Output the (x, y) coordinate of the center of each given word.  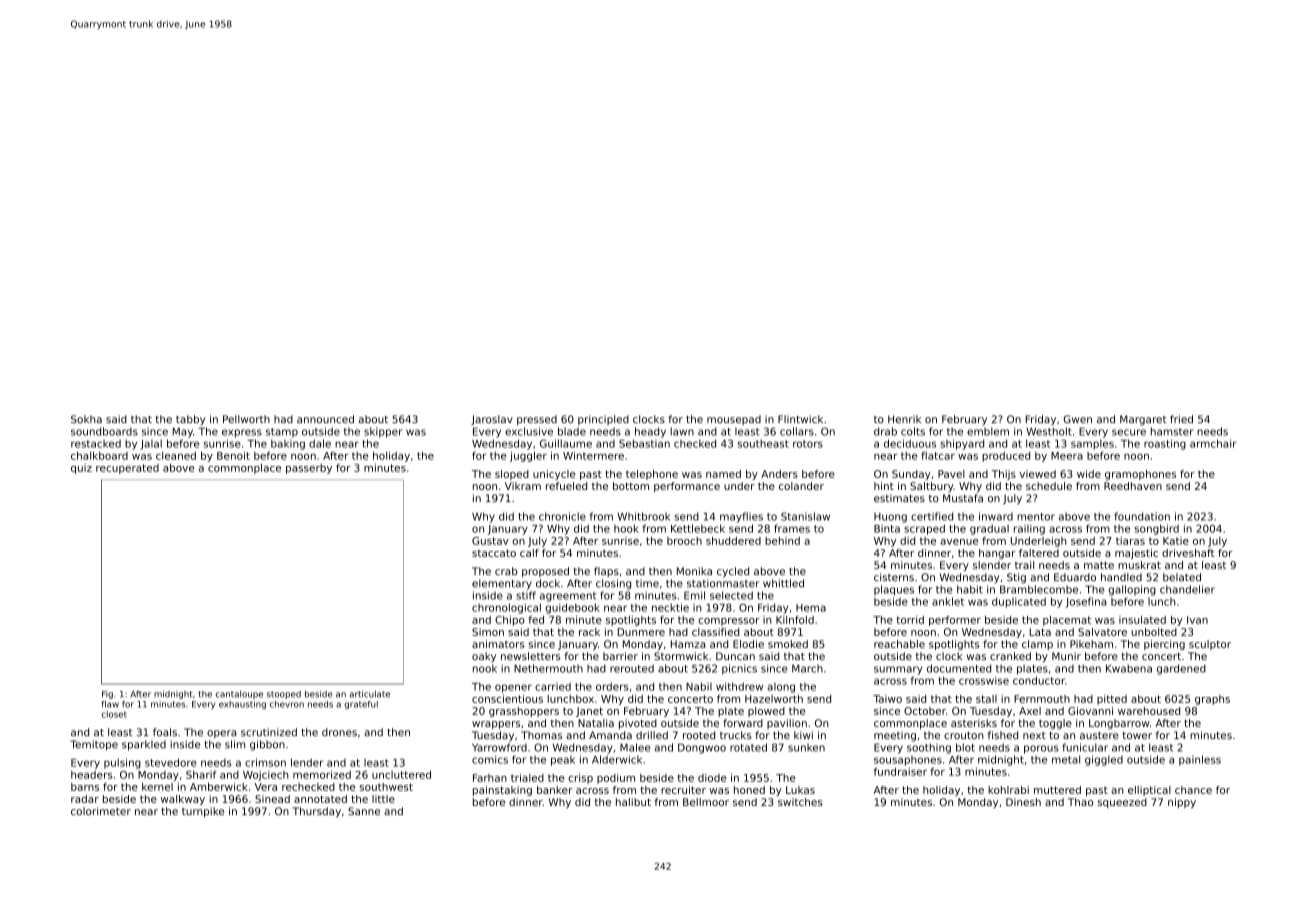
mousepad (734, 420)
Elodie (748, 644)
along (781, 688)
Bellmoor (706, 802)
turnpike (203, 812)
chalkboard (99, 455)
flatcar (938, 455)
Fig (107, 695)
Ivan (1197, 620)
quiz (81, 469)
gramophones (1140, 475)
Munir (1066, 656)
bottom (631, 486)
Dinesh (1023, 802)
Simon (488, 632)
